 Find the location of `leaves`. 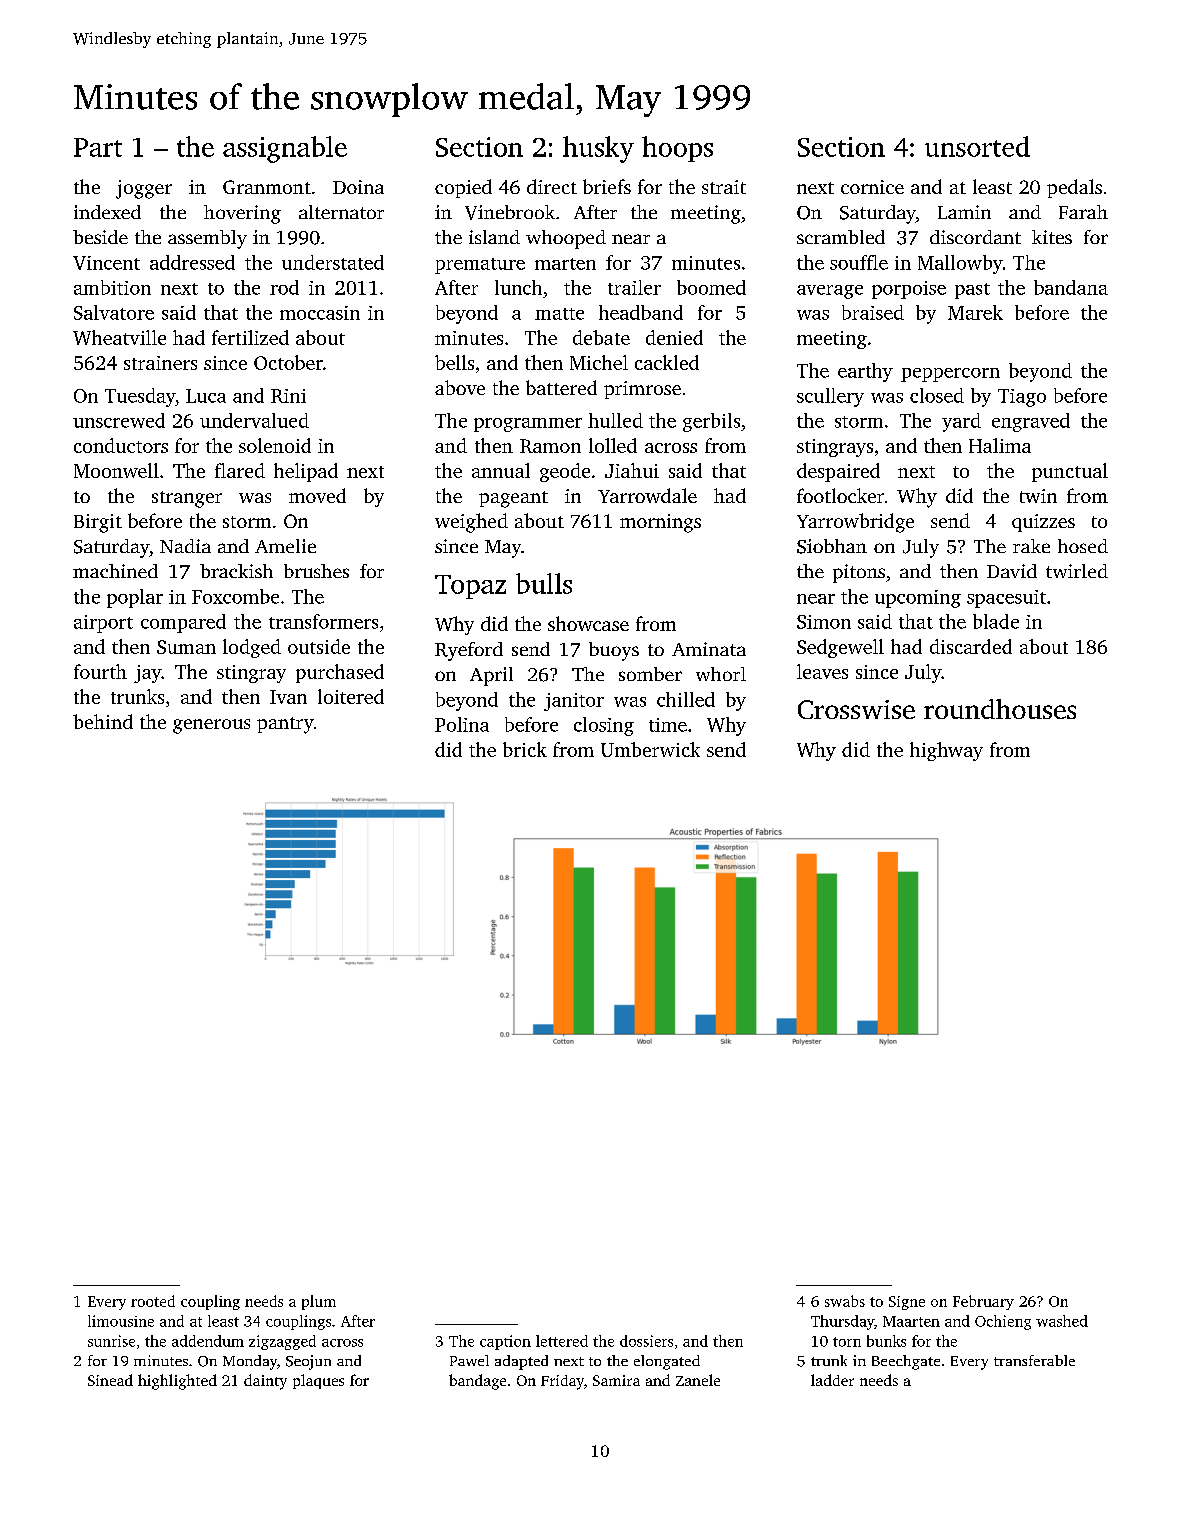

leaves is located at coordinates (822, 671).
